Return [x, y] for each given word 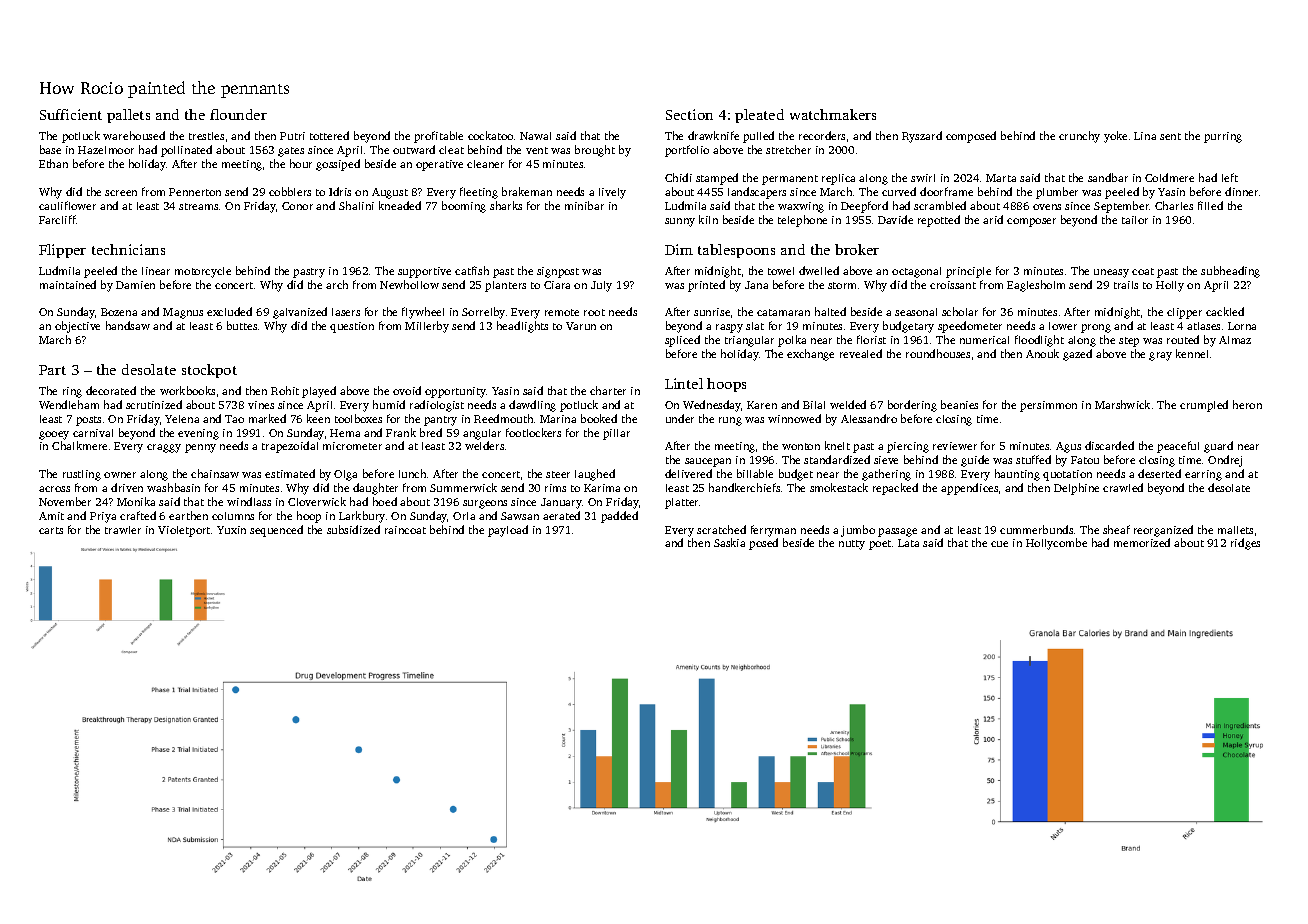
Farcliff [58, 219]
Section [689, 114]
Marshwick [1122, 404]
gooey [54, 435]
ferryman [773, 531]
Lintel [684, 383]
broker [857, 249]
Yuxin [231, 530]
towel [781, 271]
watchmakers [833, 114]
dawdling [532, 406]
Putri [292, 136]
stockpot [209, 371]
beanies [959, 404]
